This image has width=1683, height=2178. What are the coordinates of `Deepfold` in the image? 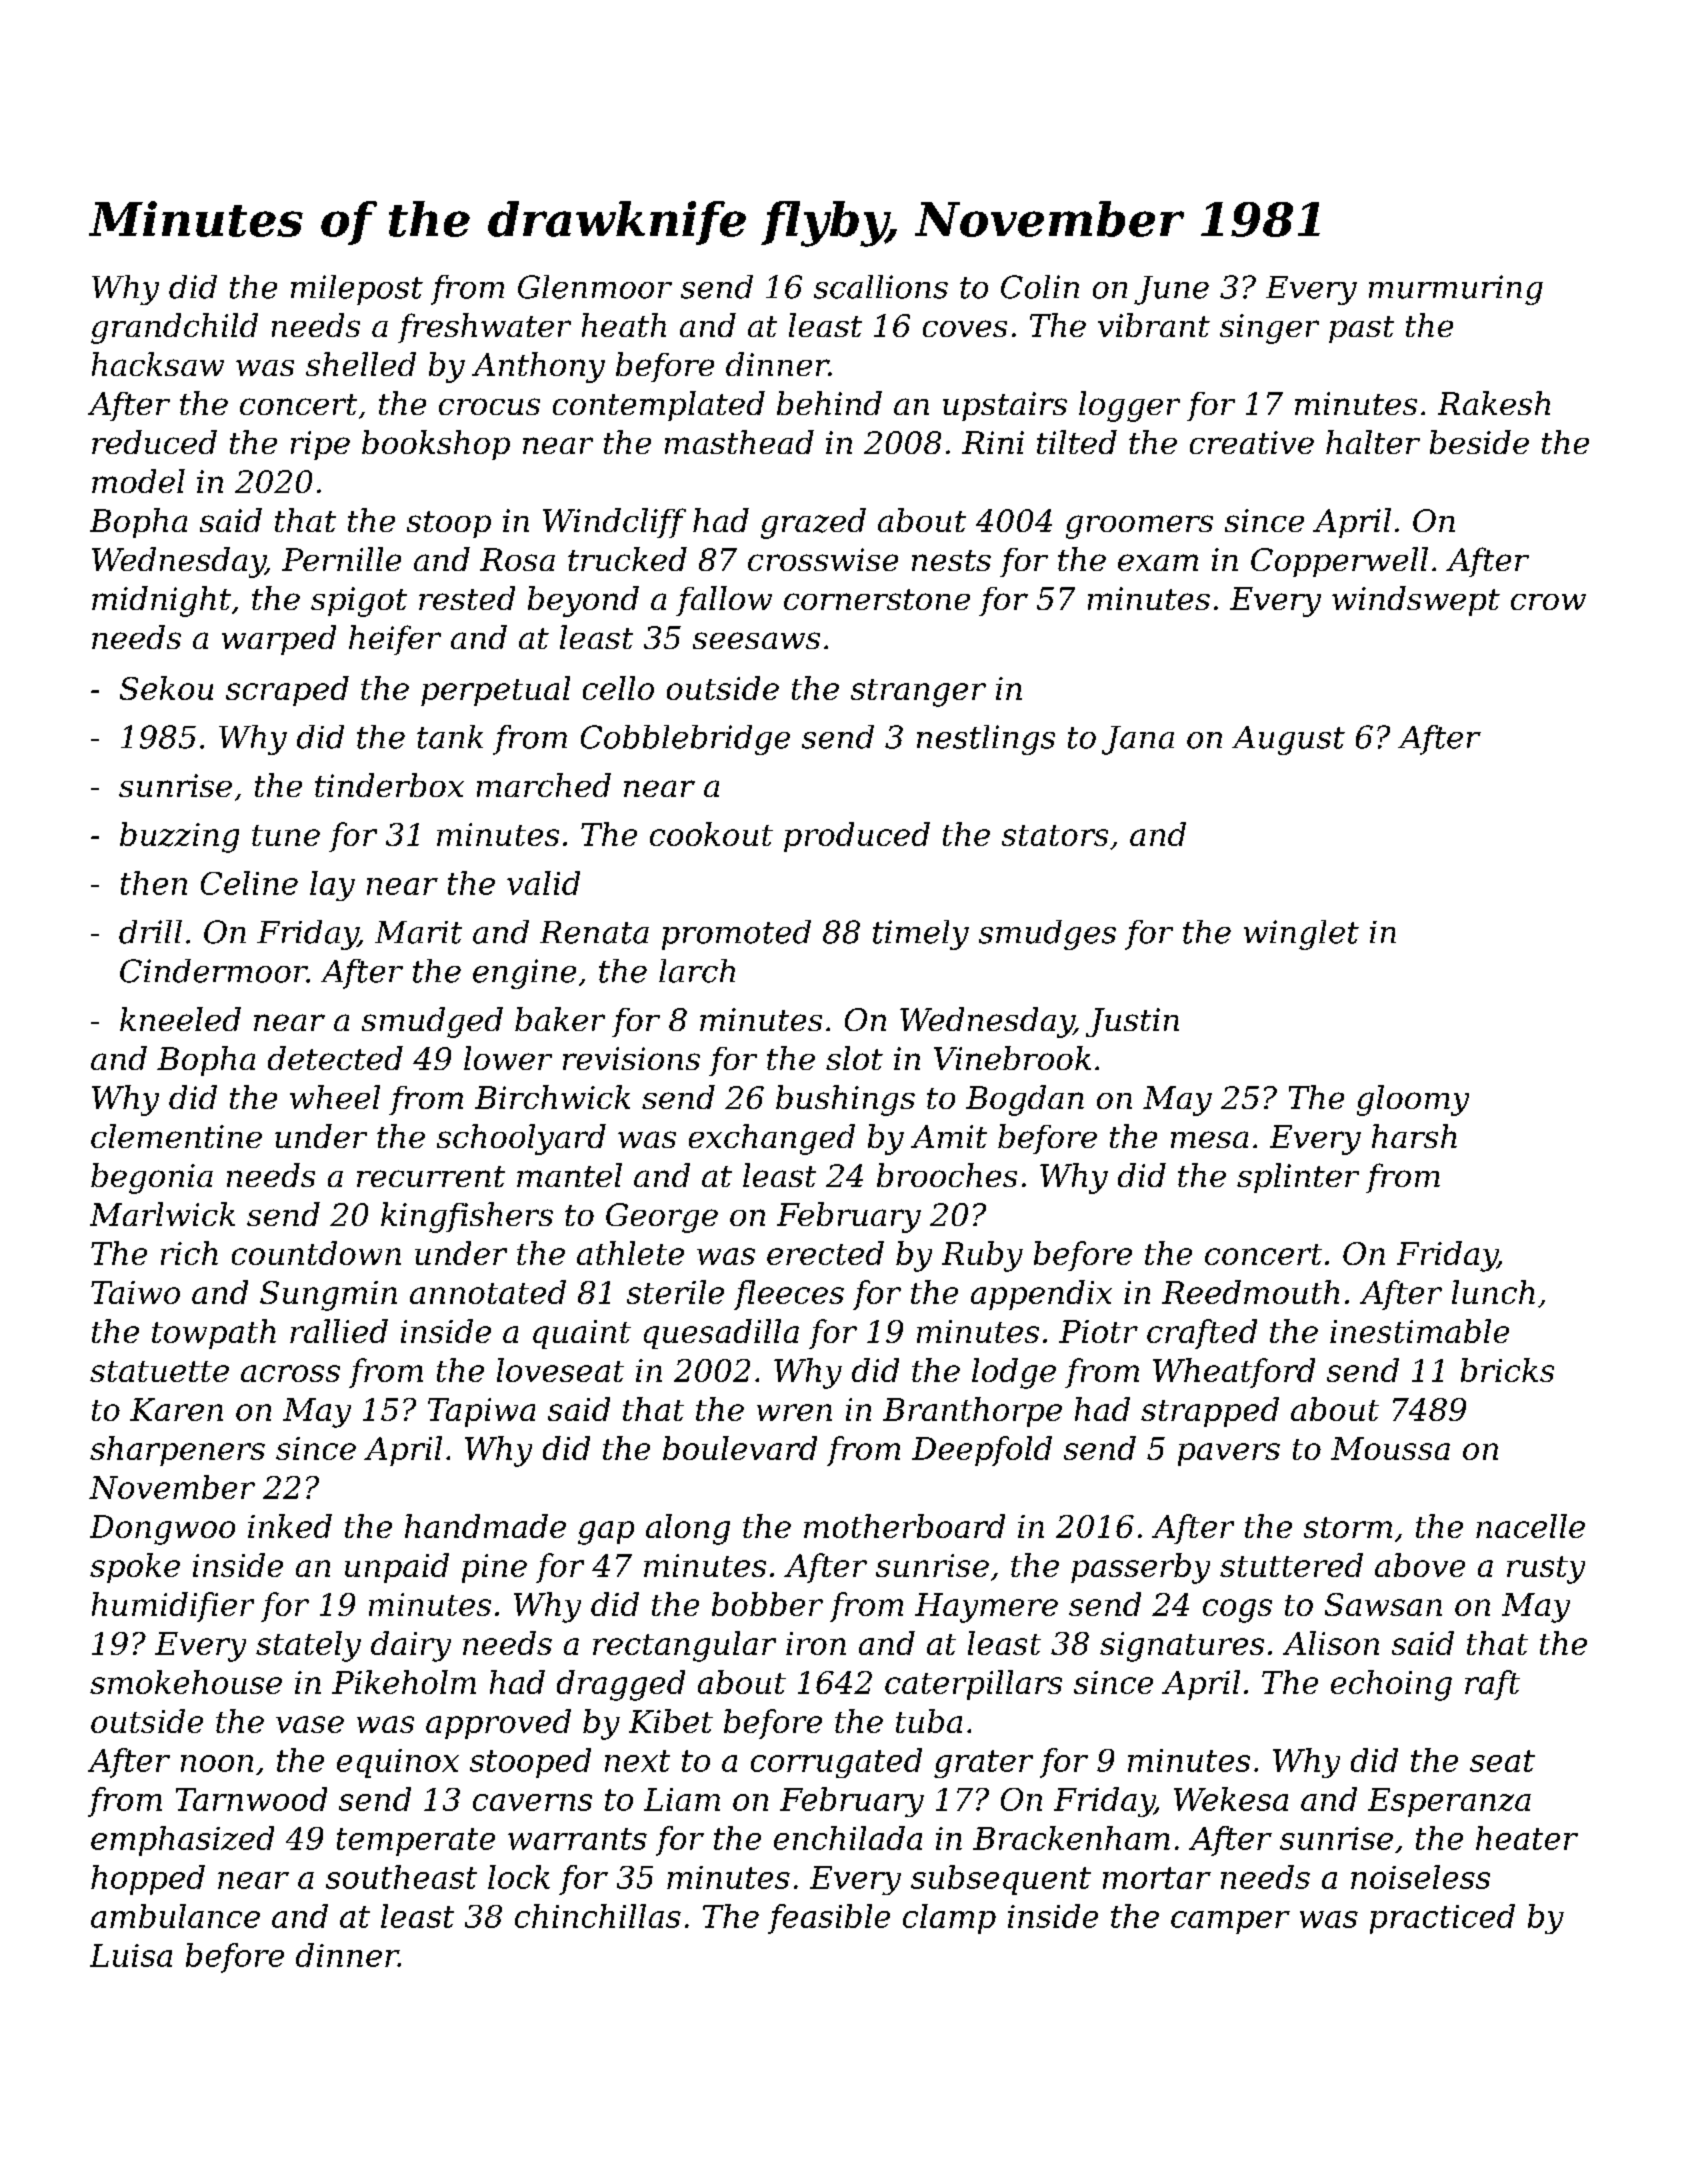 It's located at (982, 1451).
